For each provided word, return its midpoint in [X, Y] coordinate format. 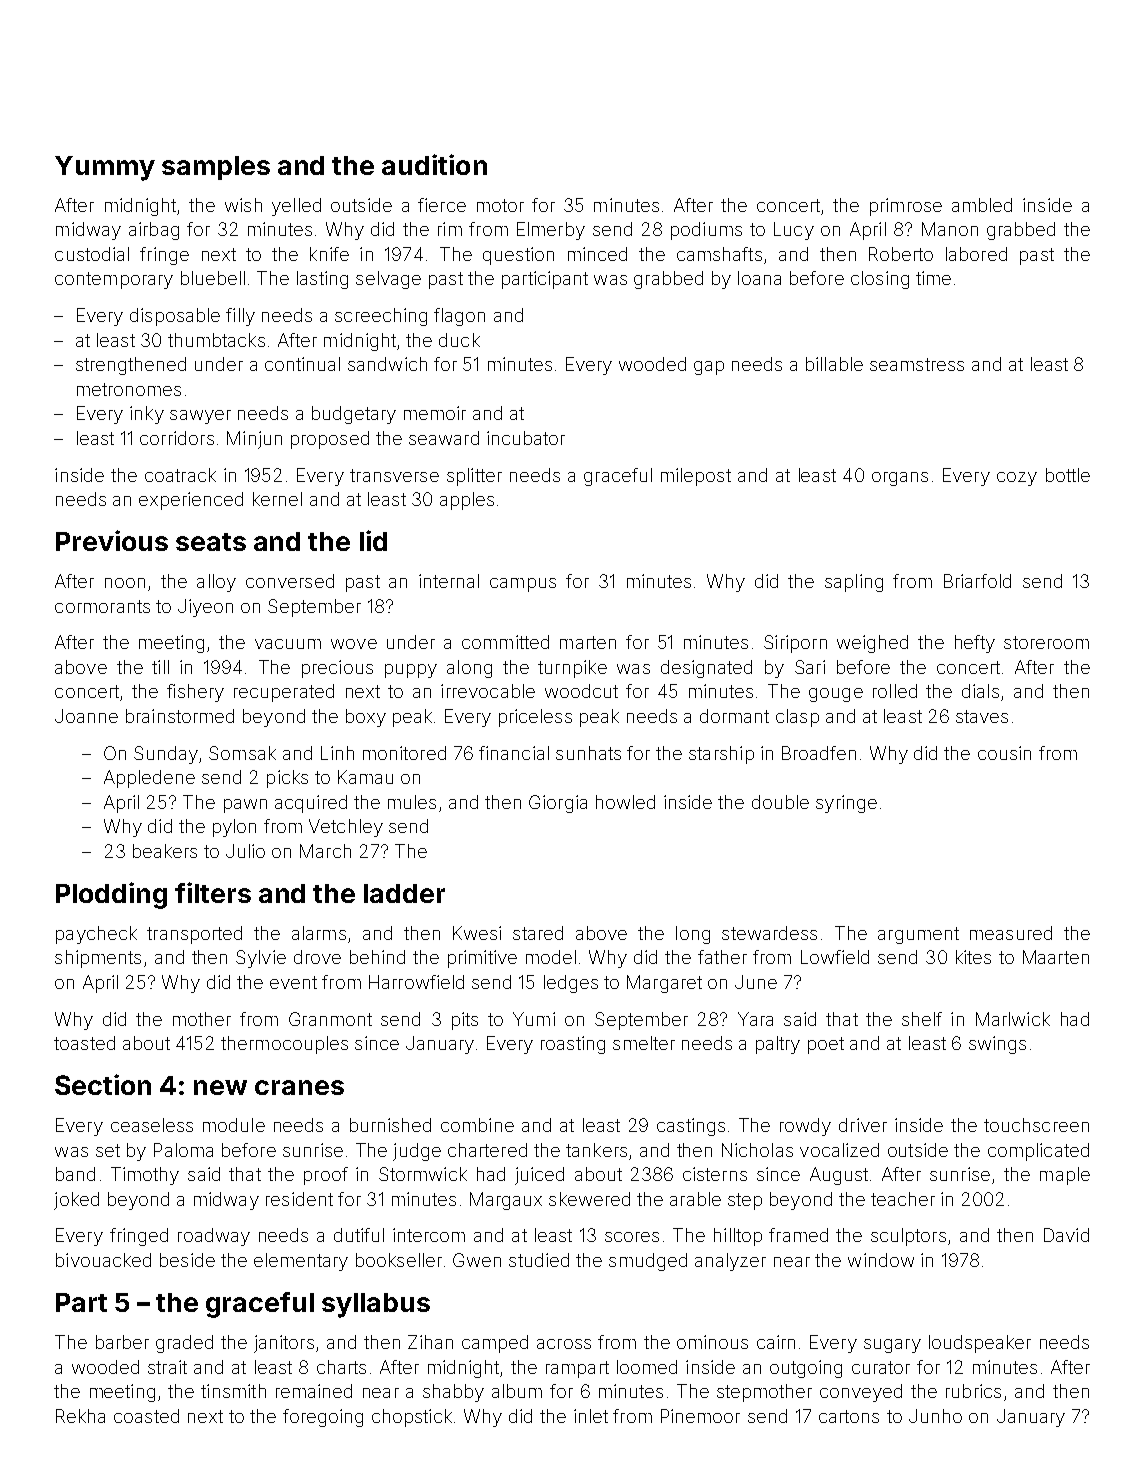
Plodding [111, 895]
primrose [906, 207]
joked [76, 1201]
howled [625, 802]
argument [918, 935]
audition [434, 164]
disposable [175, 317]
